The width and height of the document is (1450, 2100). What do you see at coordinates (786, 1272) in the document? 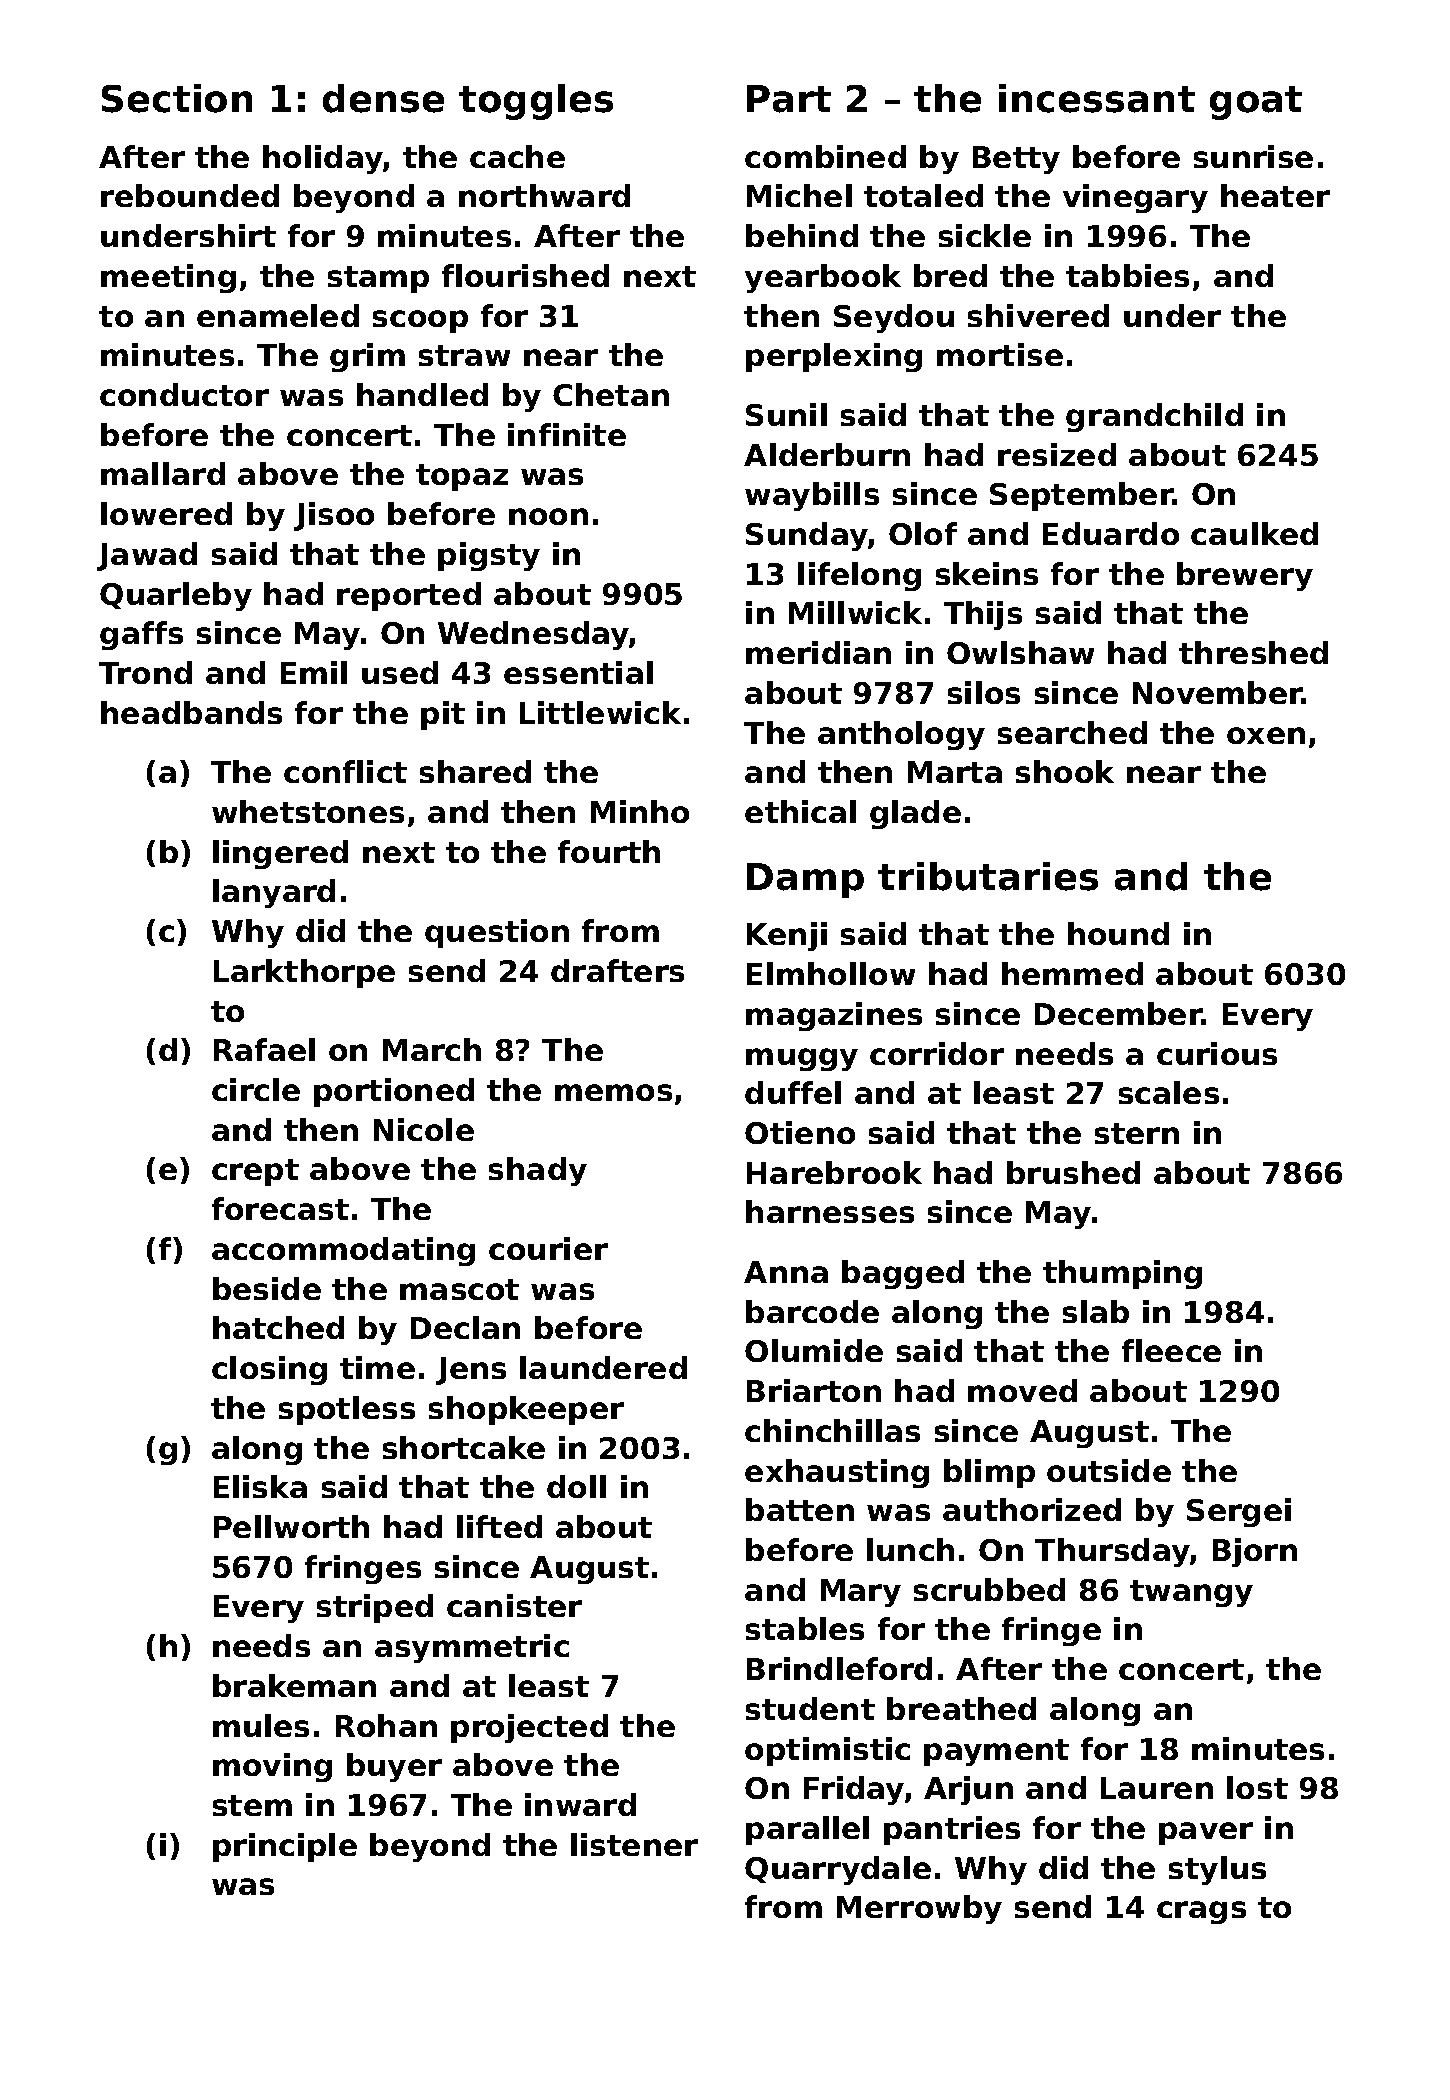
I see `Anna` at bounding box center [786, 1272].
